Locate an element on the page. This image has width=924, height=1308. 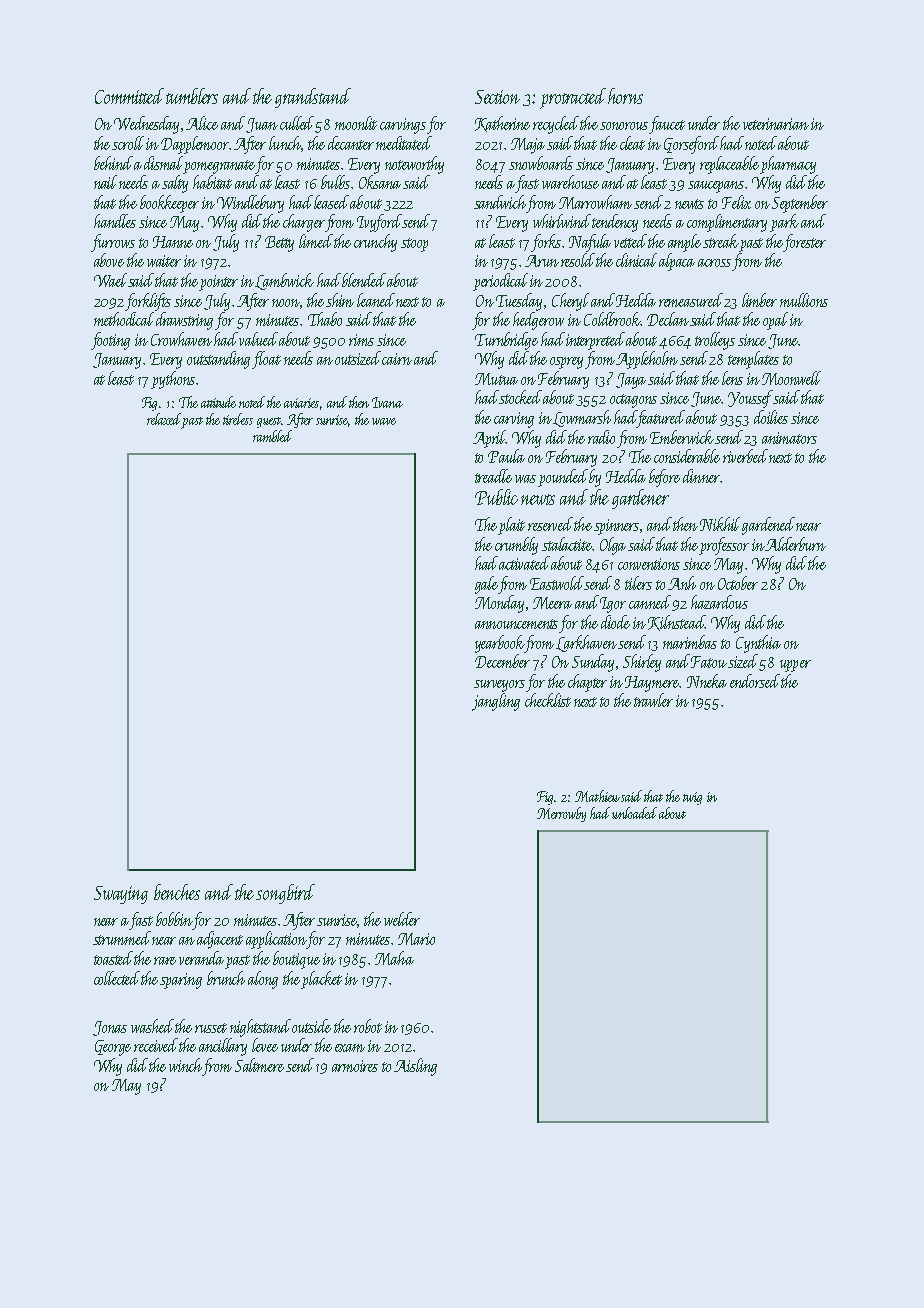
complimentary is located at coordinates (727, 223).
